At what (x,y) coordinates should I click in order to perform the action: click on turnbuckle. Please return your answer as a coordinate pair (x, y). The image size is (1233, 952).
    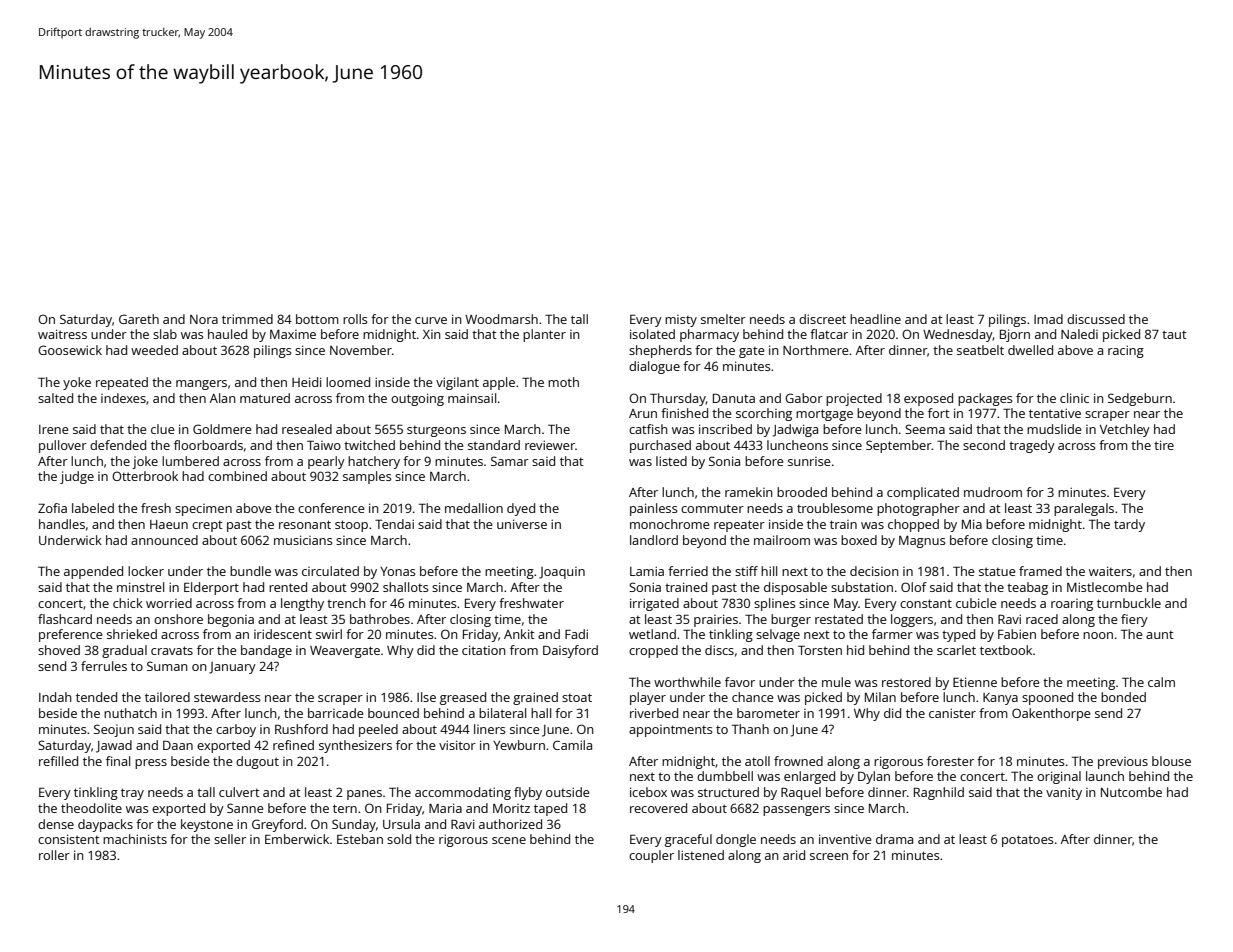
    Looking at the image, I should click on (1129, 603).
